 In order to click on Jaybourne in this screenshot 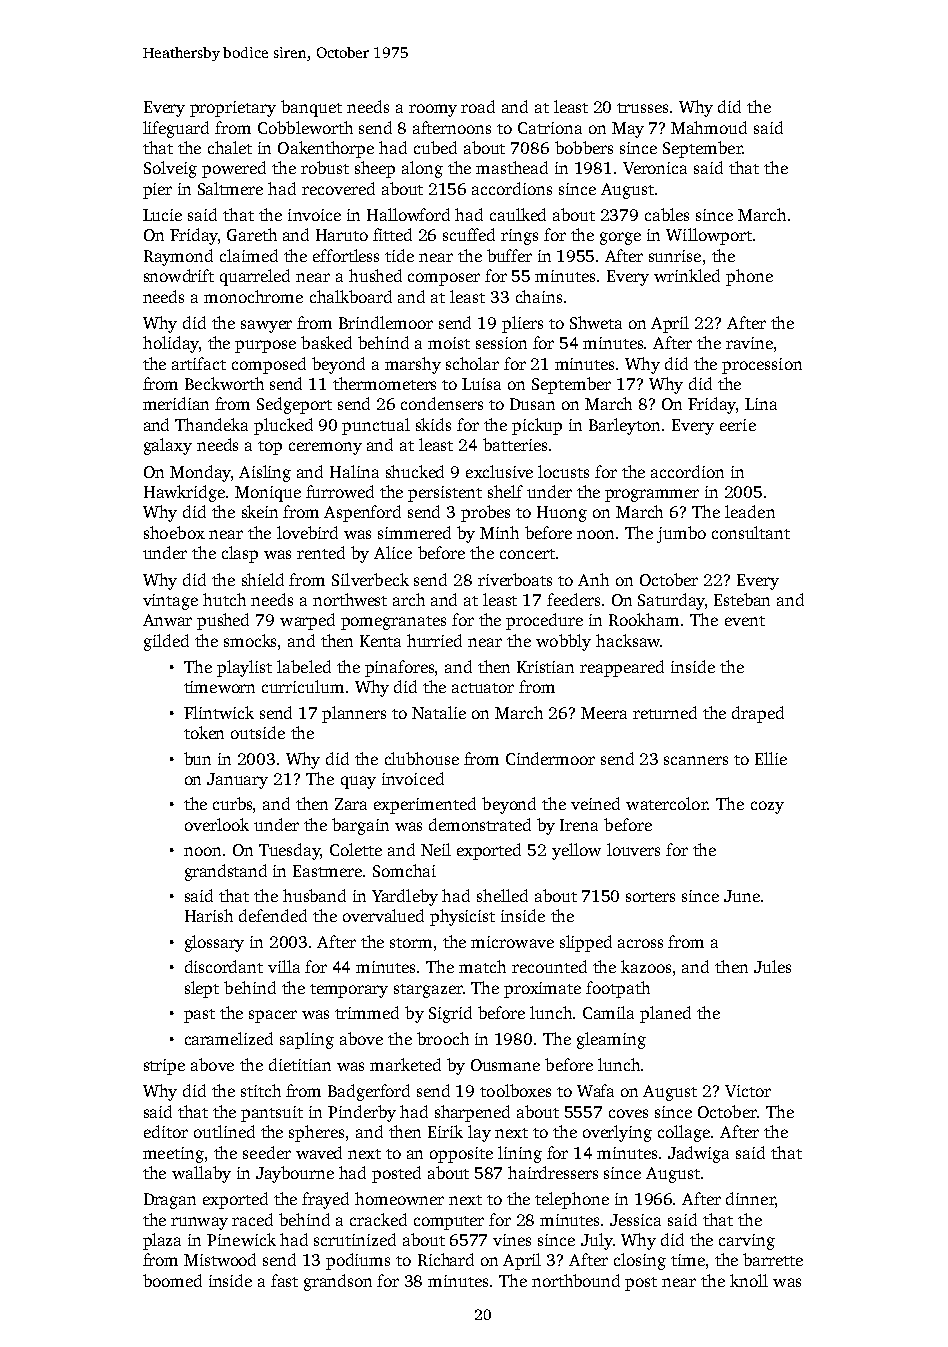, I will do `click(295, 1174)`.
